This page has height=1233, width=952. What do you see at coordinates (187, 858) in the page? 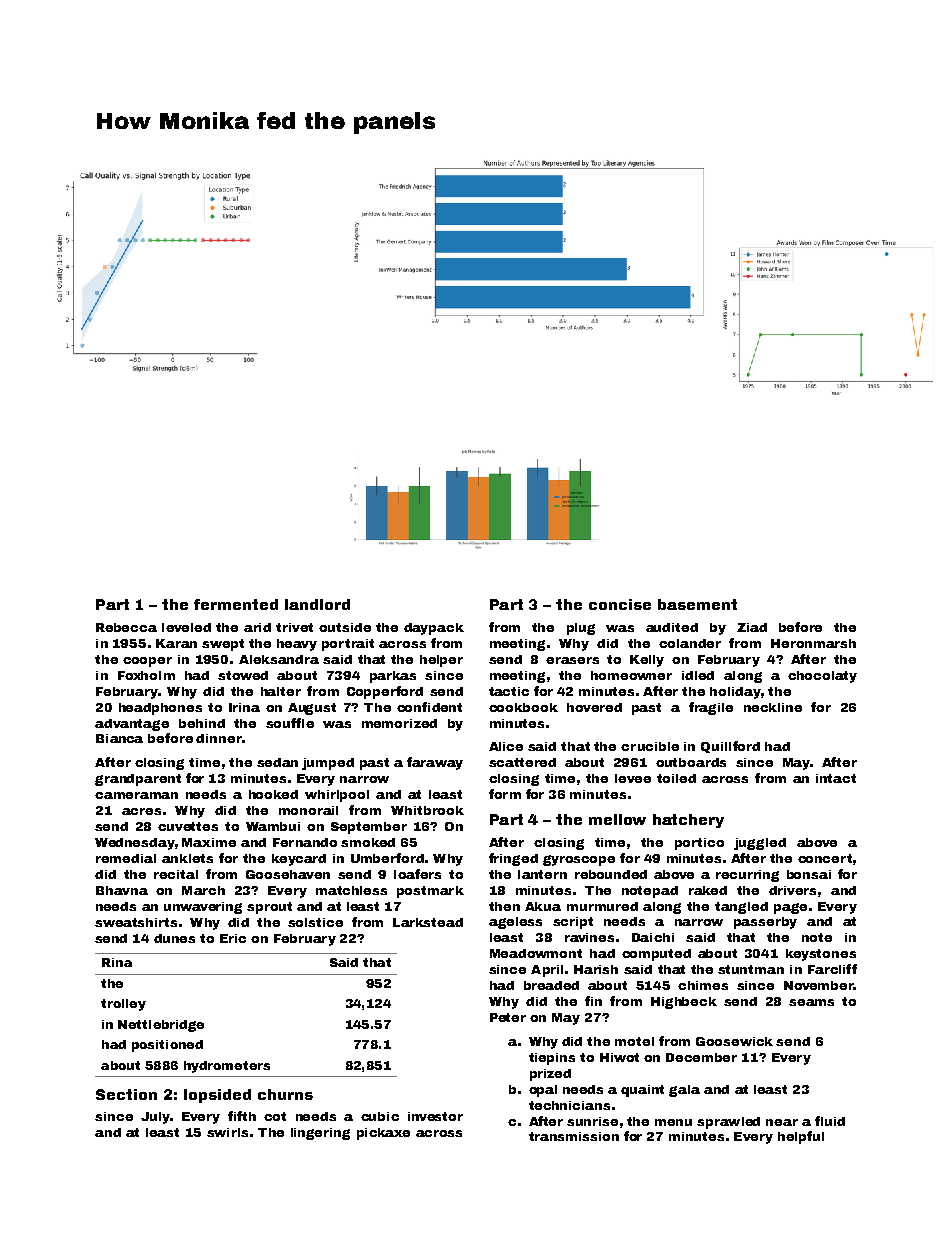
I see `anklets` at bounding box center [187, 858].
